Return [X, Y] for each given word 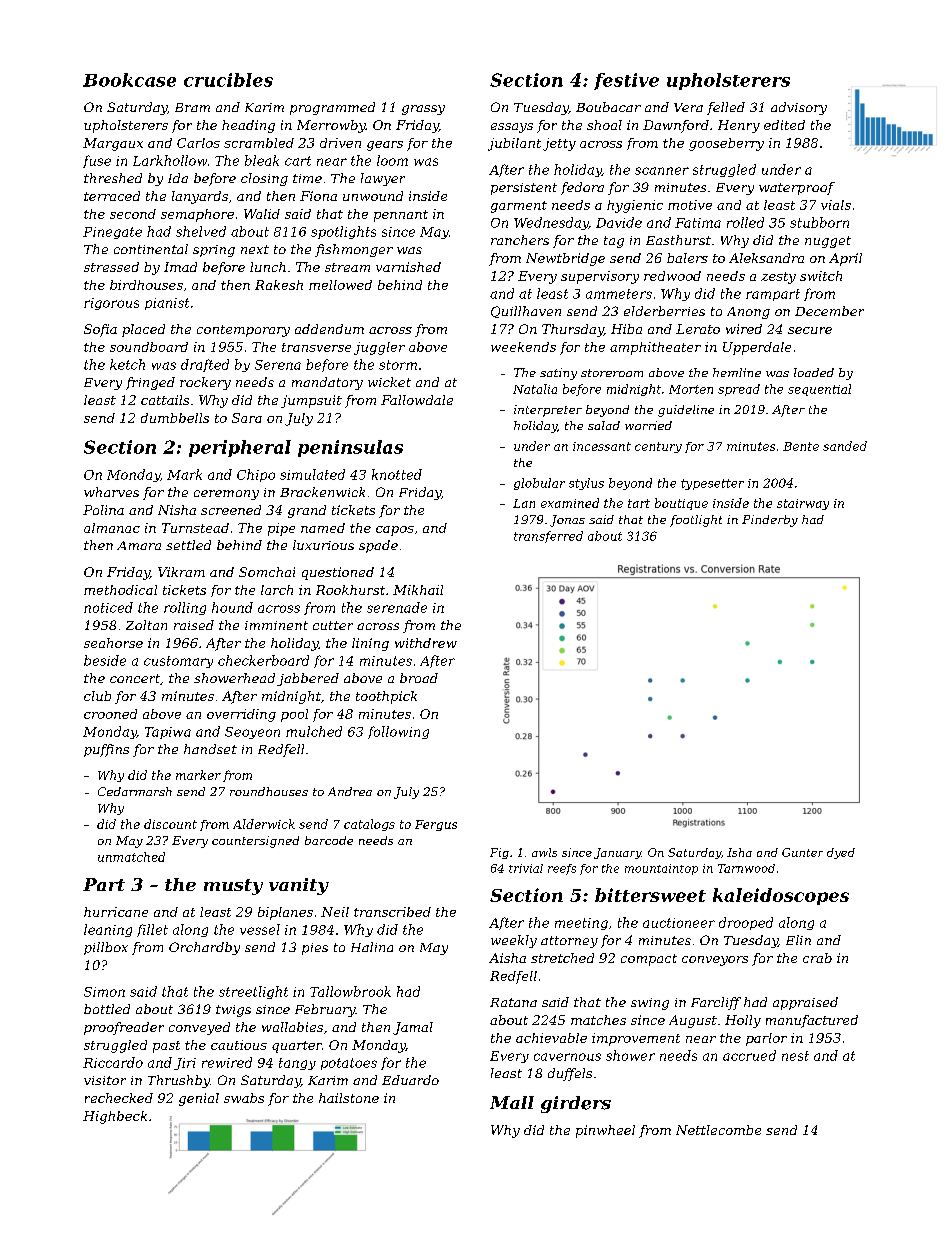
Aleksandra [766, 258]
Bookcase [129, 80]
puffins [106, 750]
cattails [165, 400]
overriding [241, 715]
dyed [841, 853]
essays [512, 128]
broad [419, 678]
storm [398, 365]
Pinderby [770, 521]
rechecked [119, 1098]
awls [544, 852]
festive [626, 81]
